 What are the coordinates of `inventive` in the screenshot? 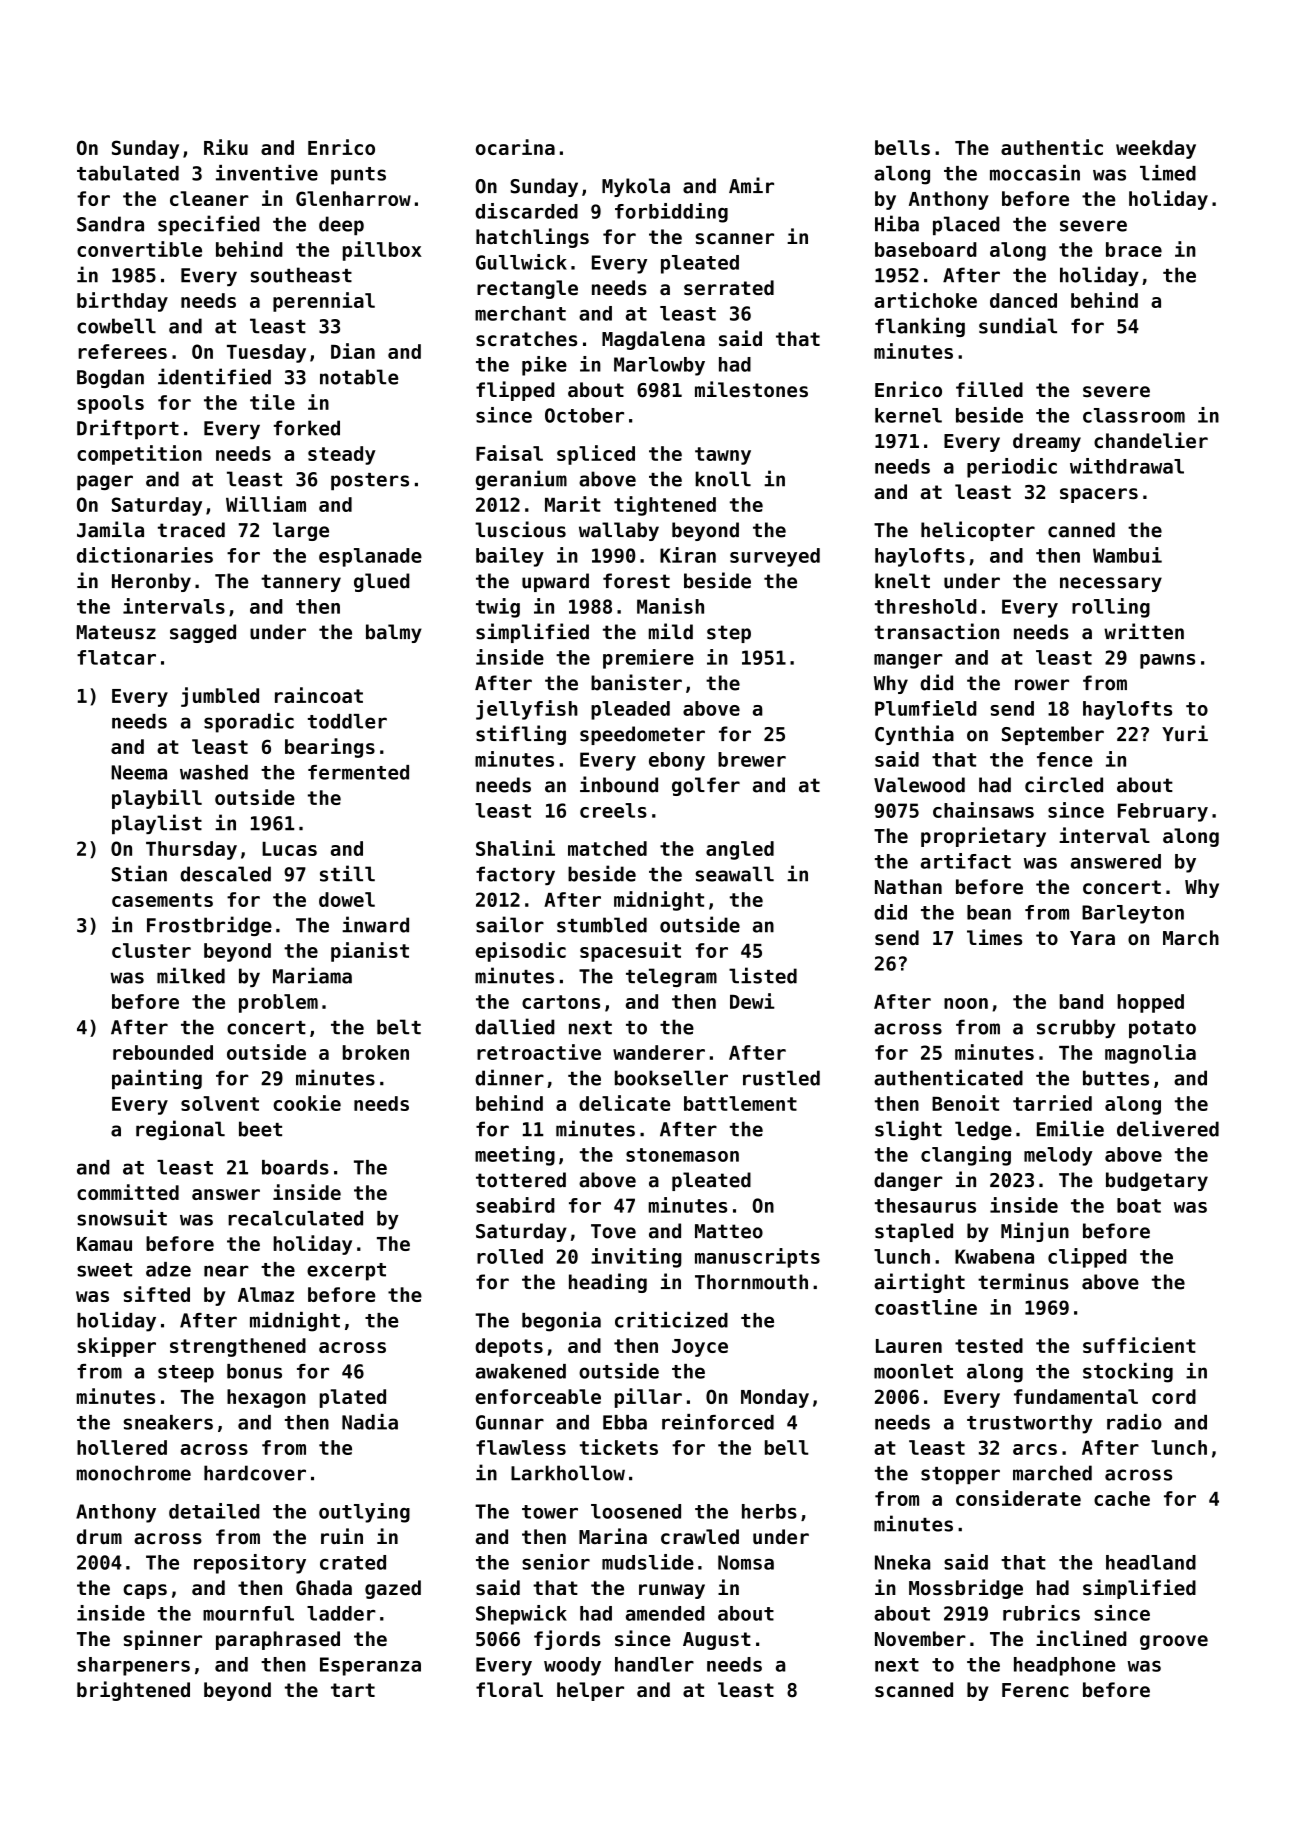 It's located at (267, 173).
